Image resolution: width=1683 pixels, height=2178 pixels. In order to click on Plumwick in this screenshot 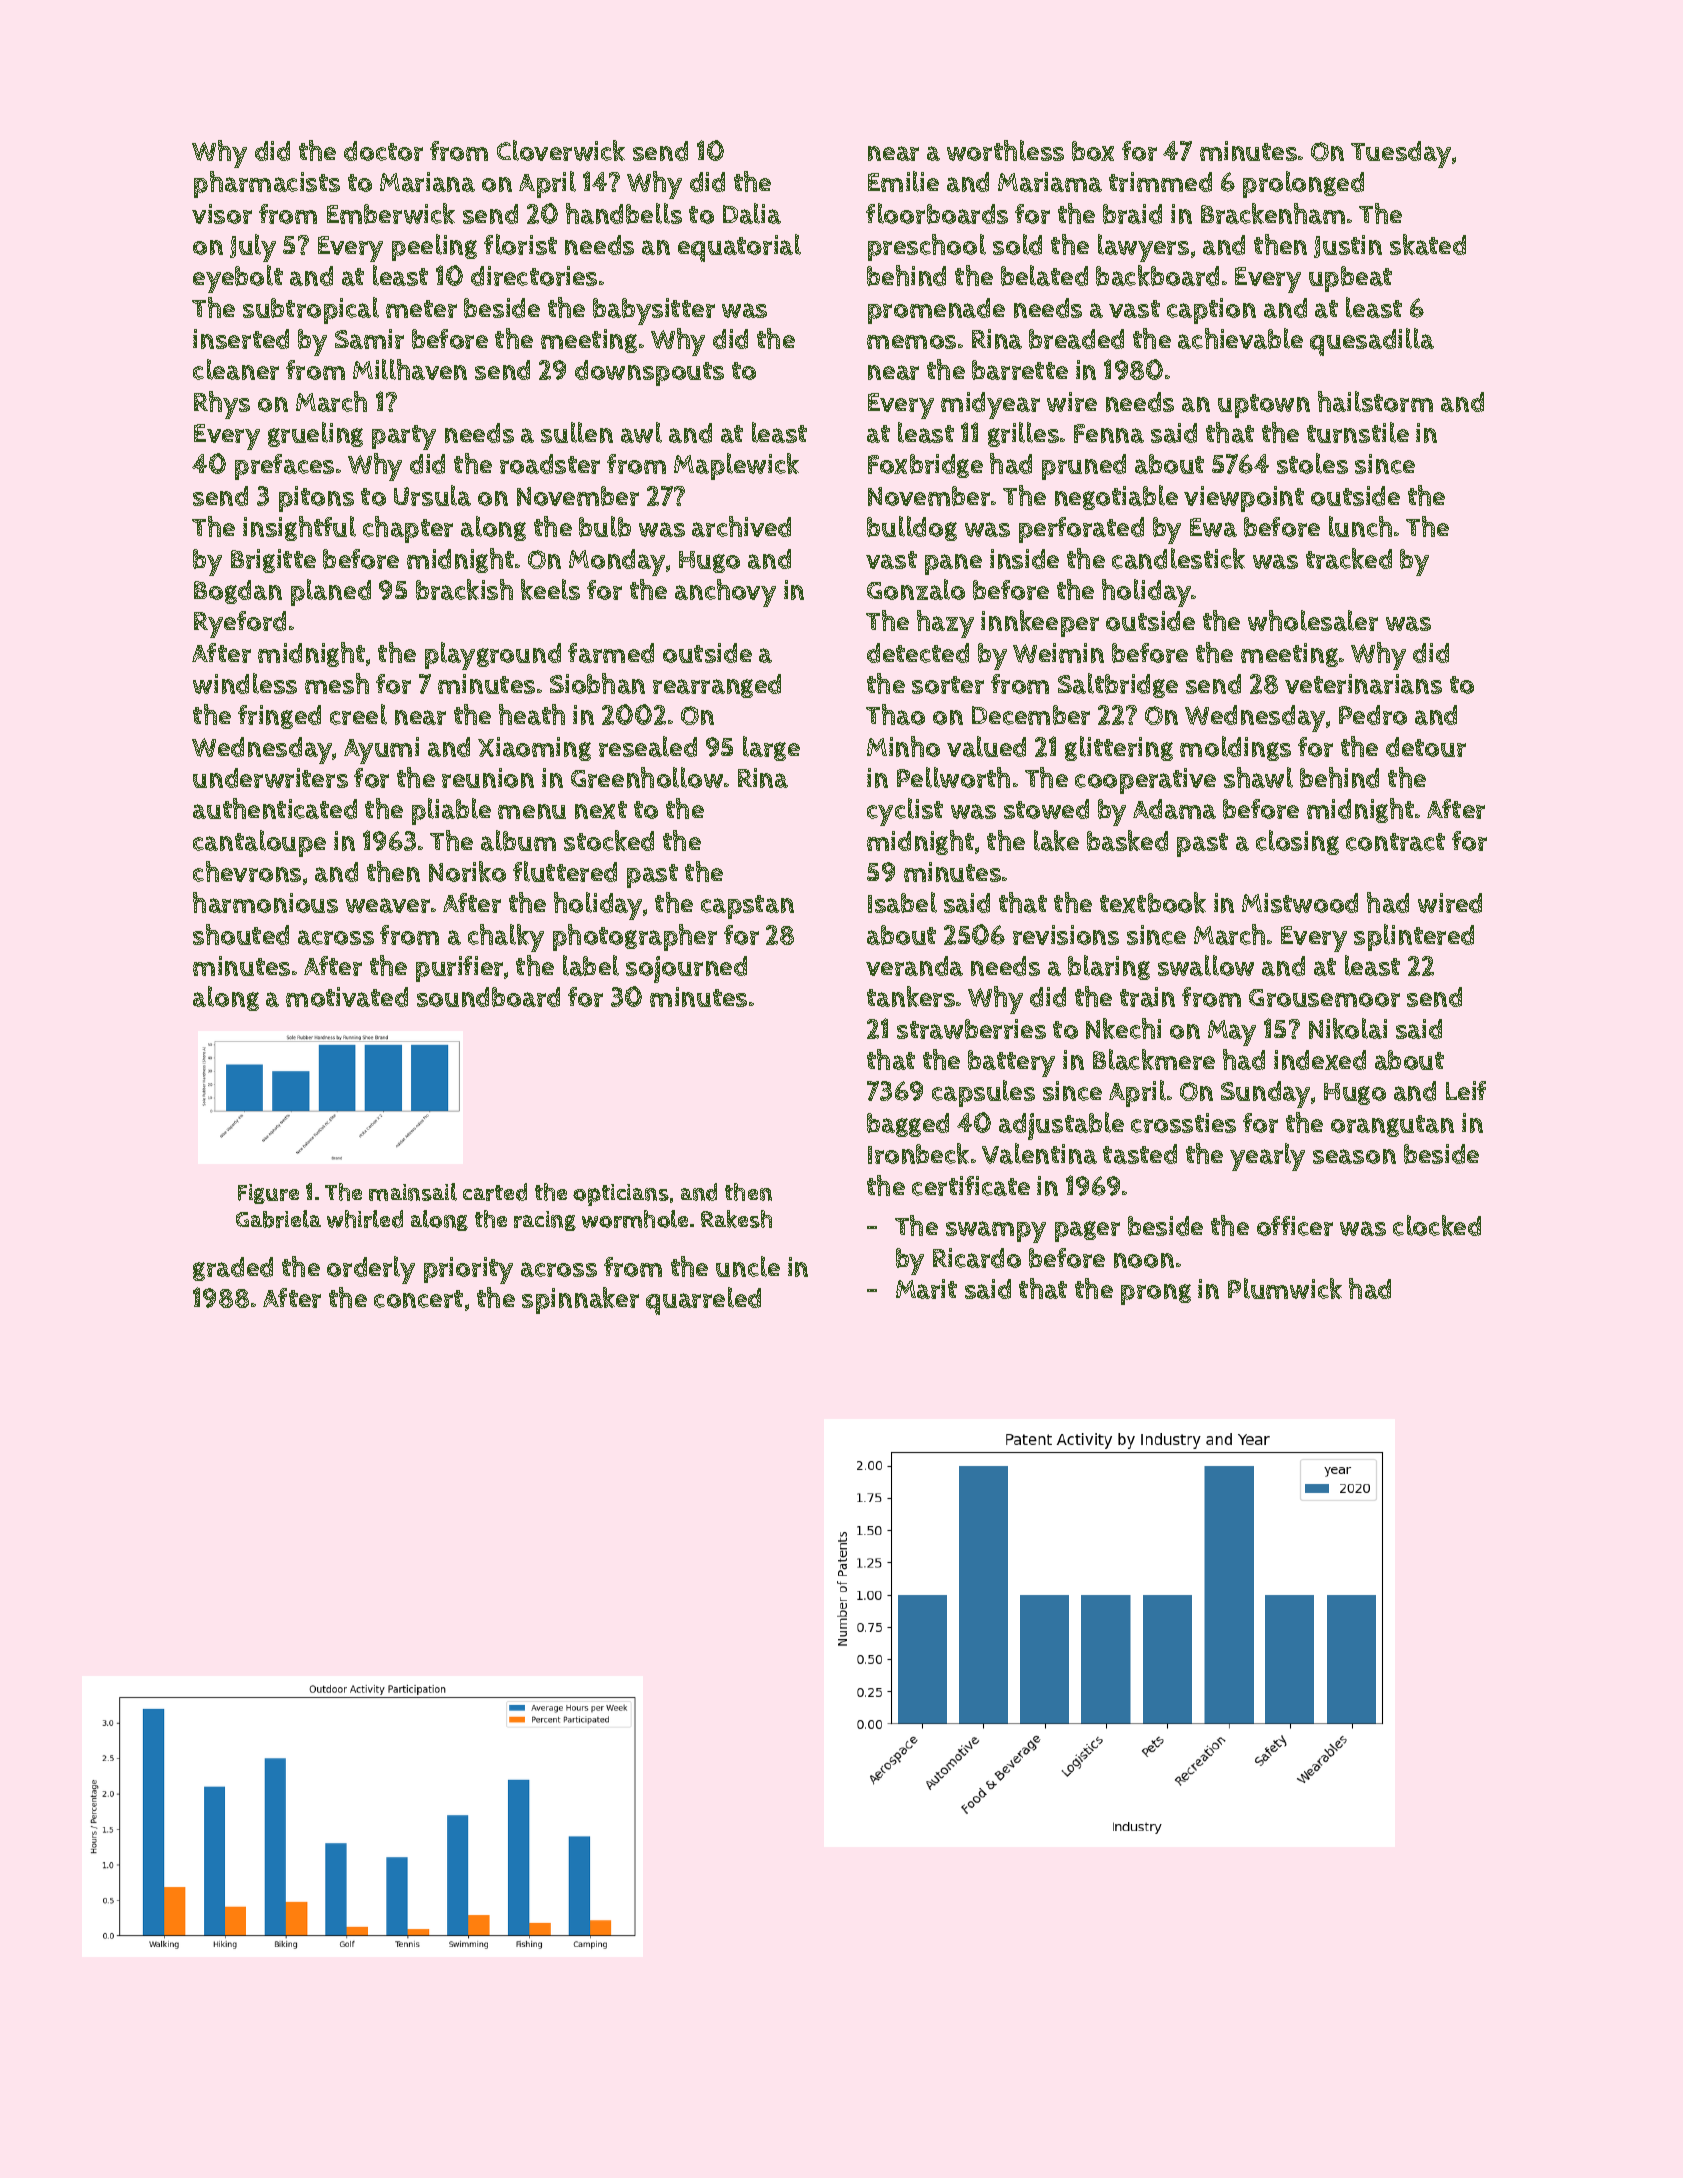, I will do `click(1285, 1288)`.
